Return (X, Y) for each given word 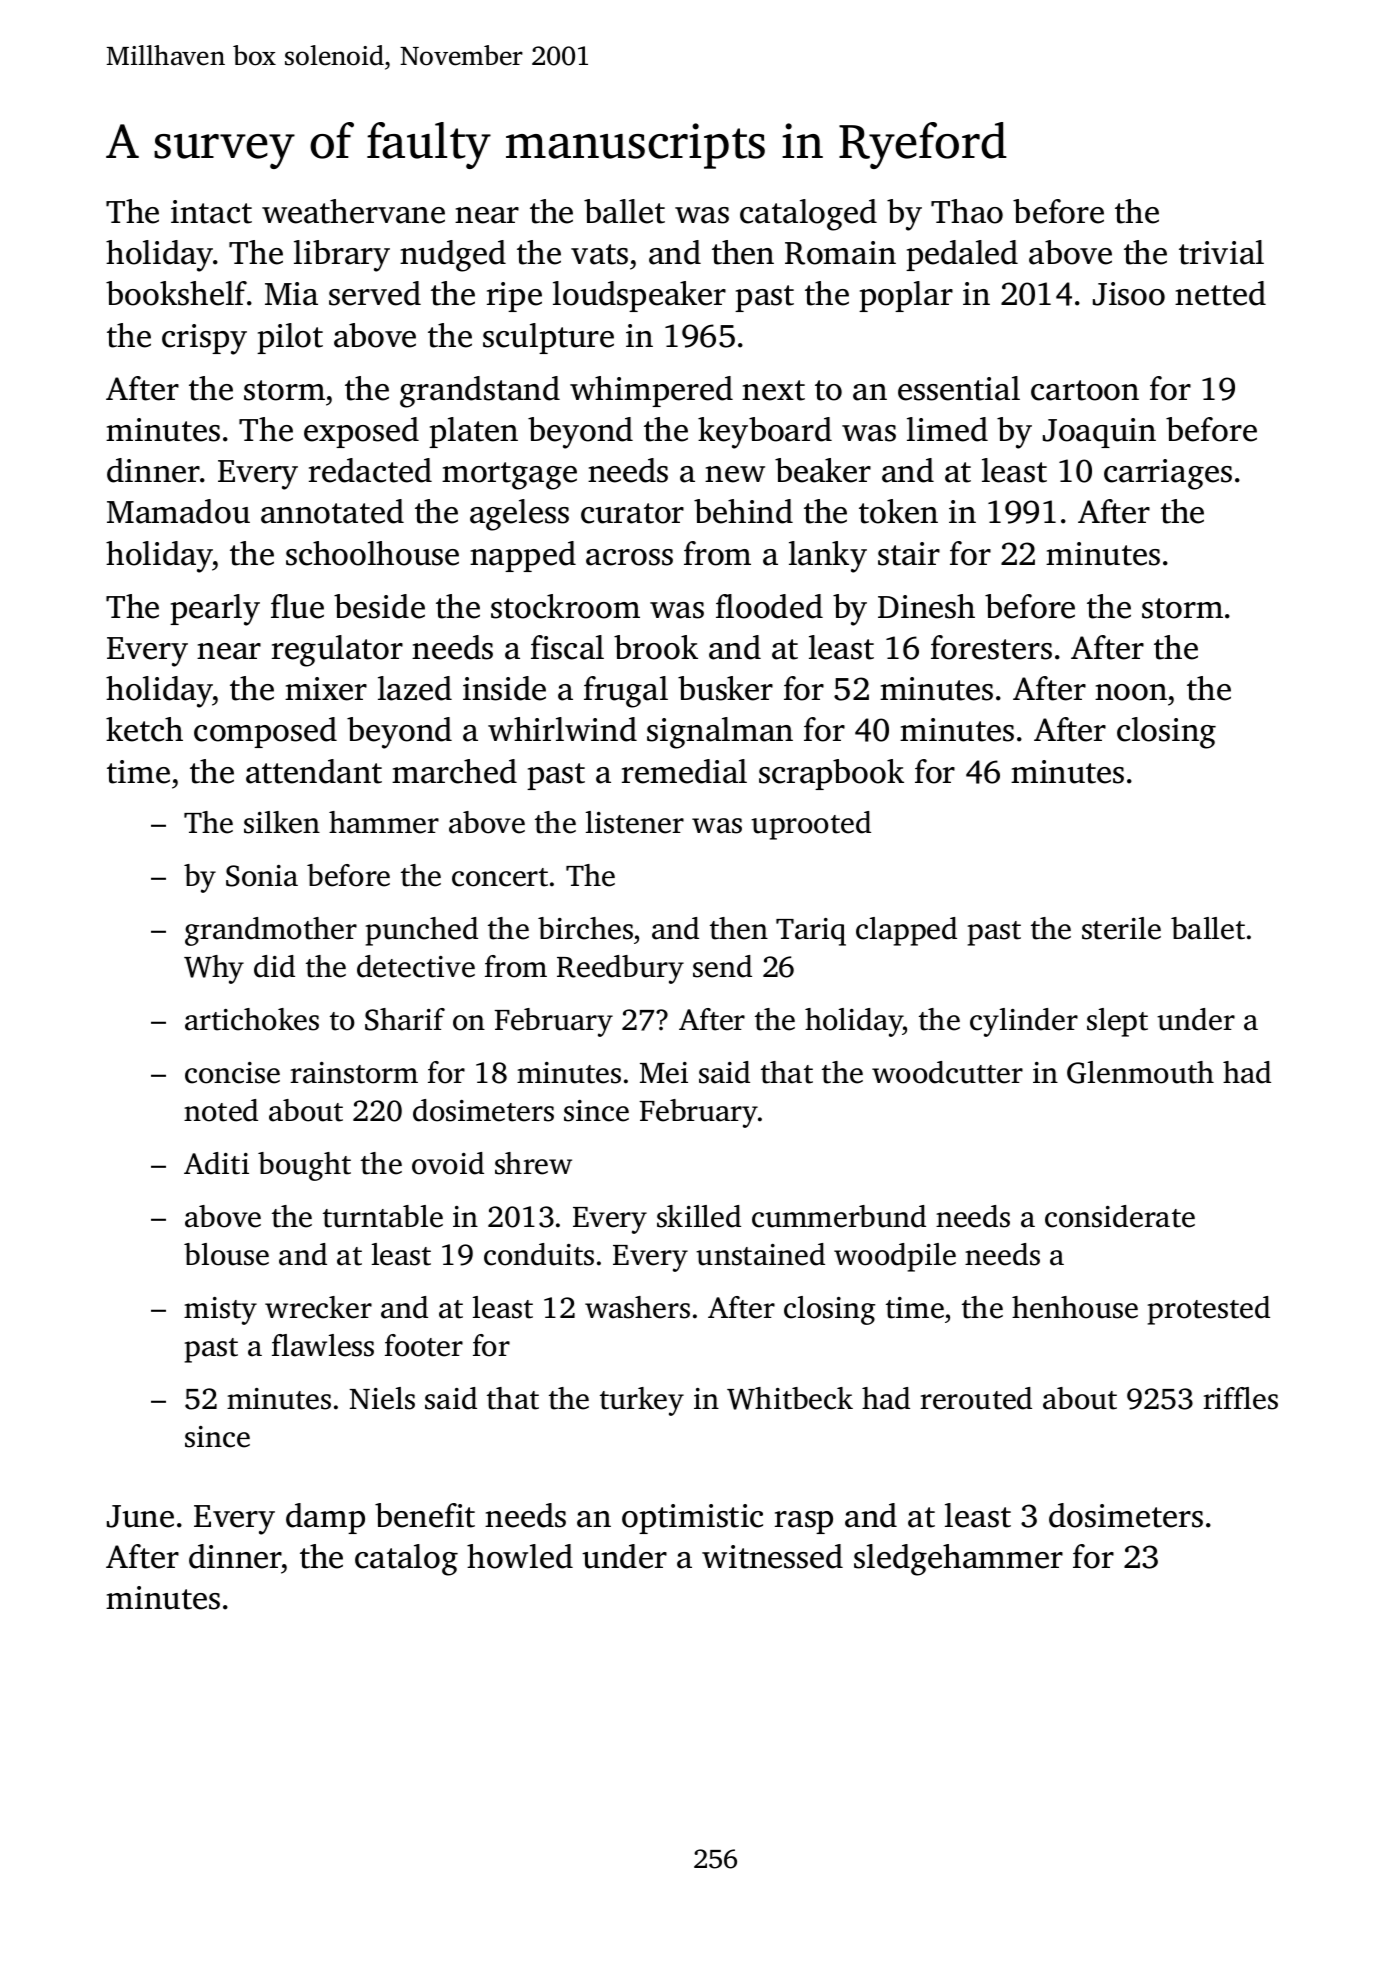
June (140, 1516)
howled (520, 1556)
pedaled (962, 255)
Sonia (262, 876)
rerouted (976, 1398)
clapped (906, 931)
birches (585, 928)
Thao (967, 211)
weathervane (353, 211)
